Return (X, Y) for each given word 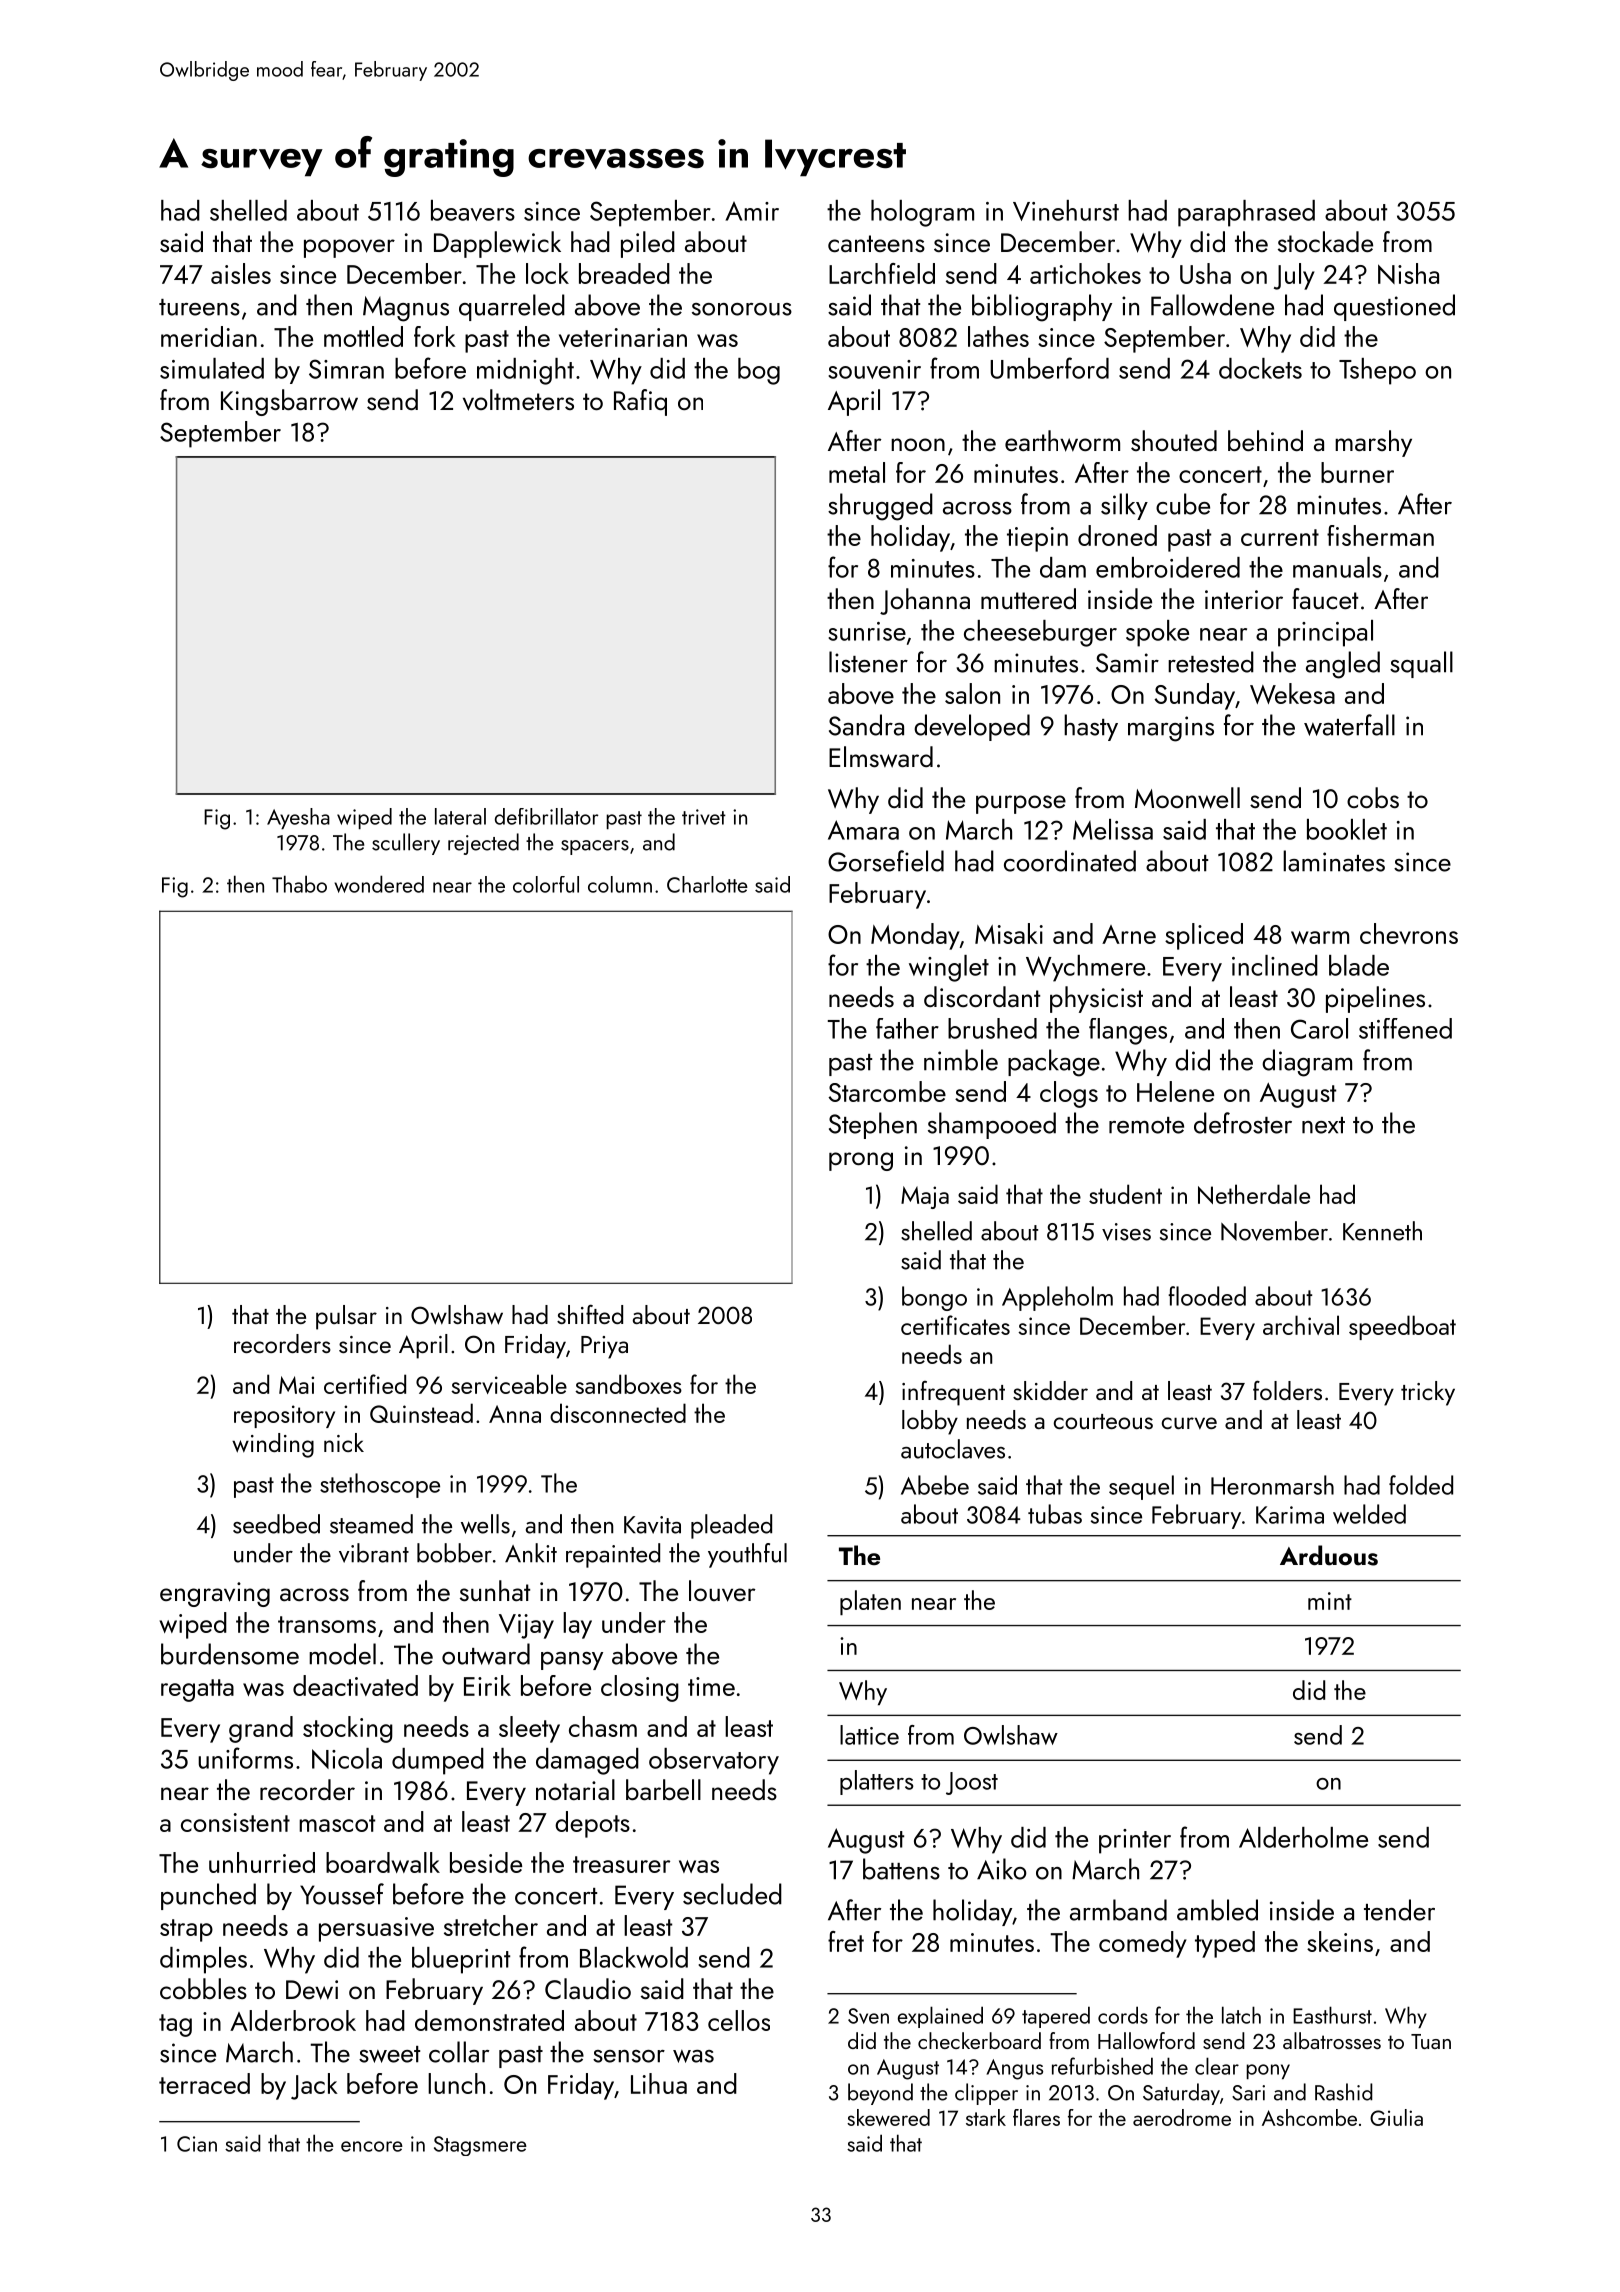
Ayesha (298, 818)
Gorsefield (886, 861)
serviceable (509, 1384)
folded (1421, 1485)
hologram (922, 213)
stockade (1325, 241)
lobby (930, 1422)
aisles (241, 273)
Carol (1319, 1028)
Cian (197, 2144)
